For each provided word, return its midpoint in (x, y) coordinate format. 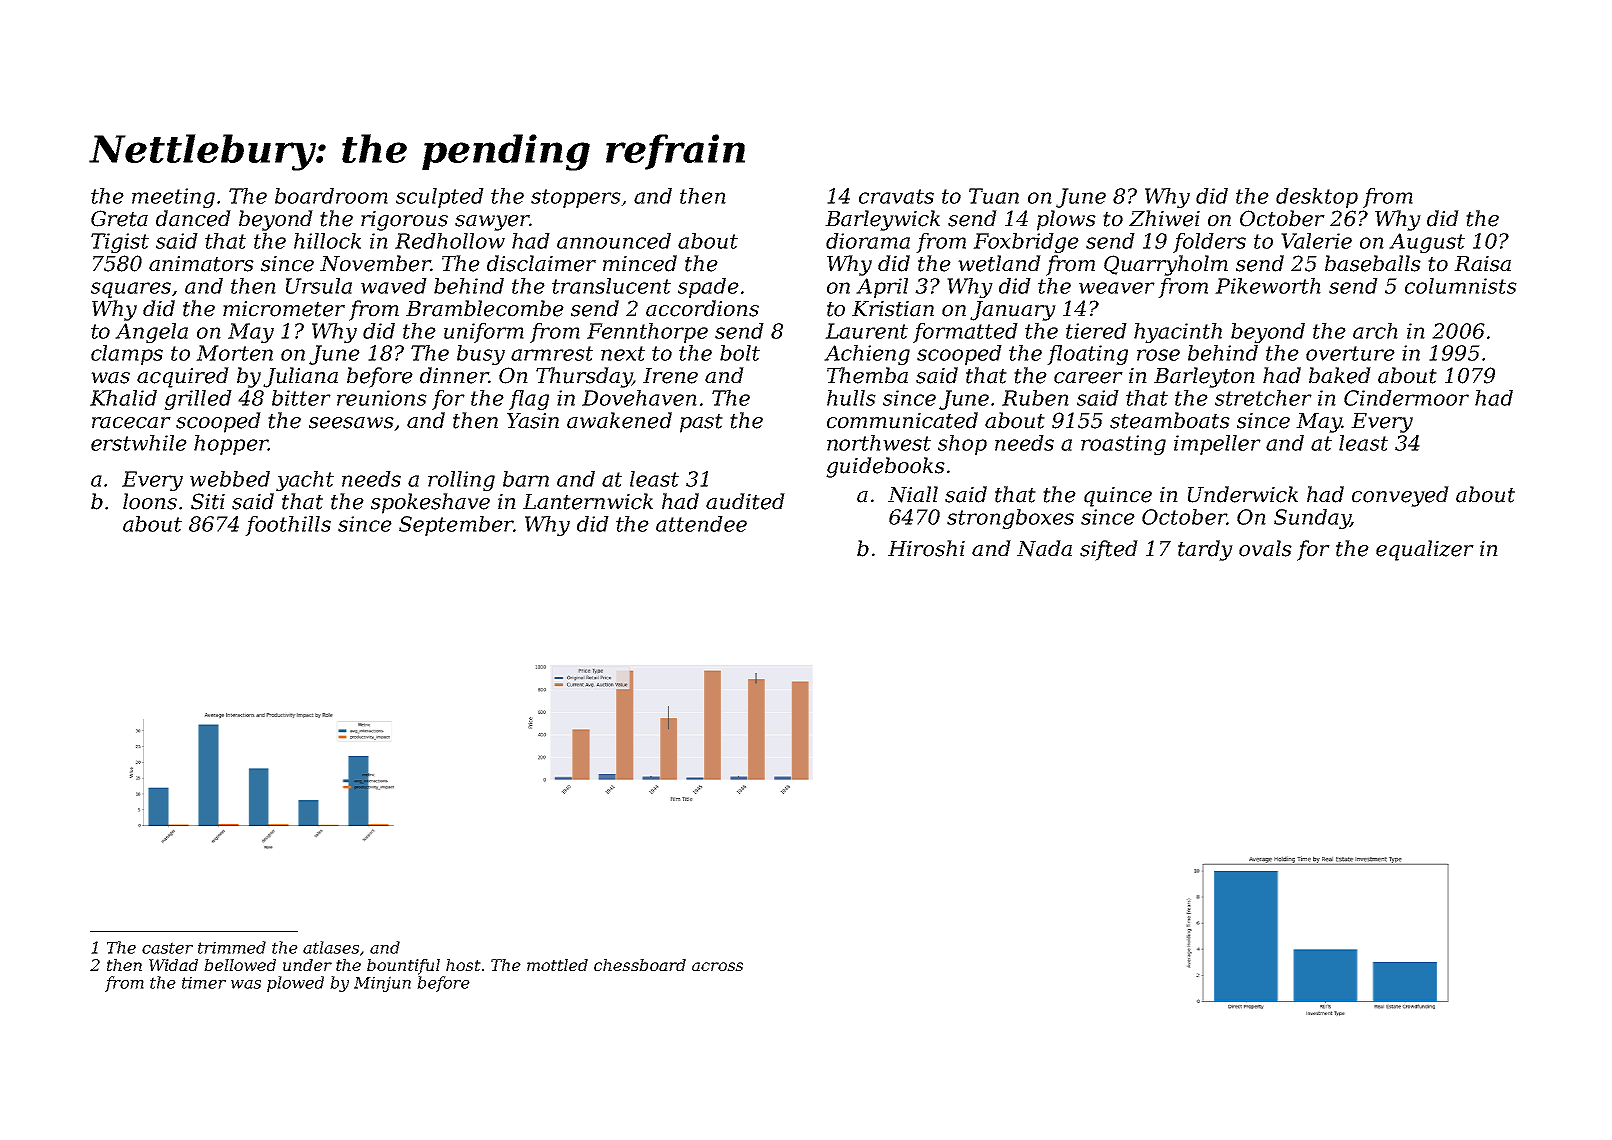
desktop (1317, 198)
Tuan (994, 196)
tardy (1205, 550)
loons (150, 501)
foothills (288, 526)
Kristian (893, 309)
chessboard (640, 965)
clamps (127, 355)
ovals (1265, 548)
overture (1350, 353)
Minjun (382, 984)
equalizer (1425, 550)
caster (167, 948)
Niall (913, 494)
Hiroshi (926, 548)
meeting (173, 198)
